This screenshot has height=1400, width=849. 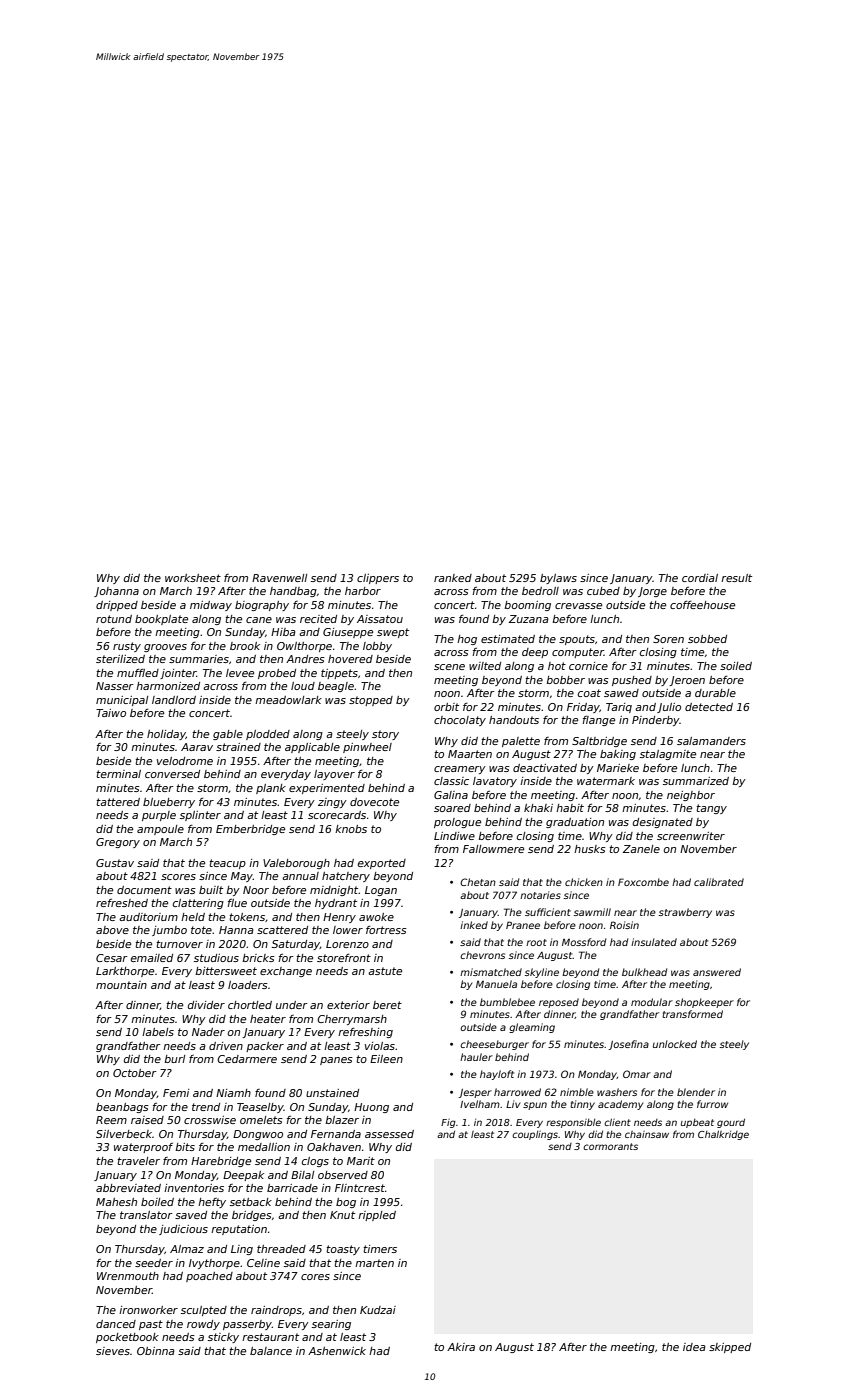 What do you see at coordinates (331, 1325) in the screenshot?
I see `searing` at bounding box center [331, 1325].
